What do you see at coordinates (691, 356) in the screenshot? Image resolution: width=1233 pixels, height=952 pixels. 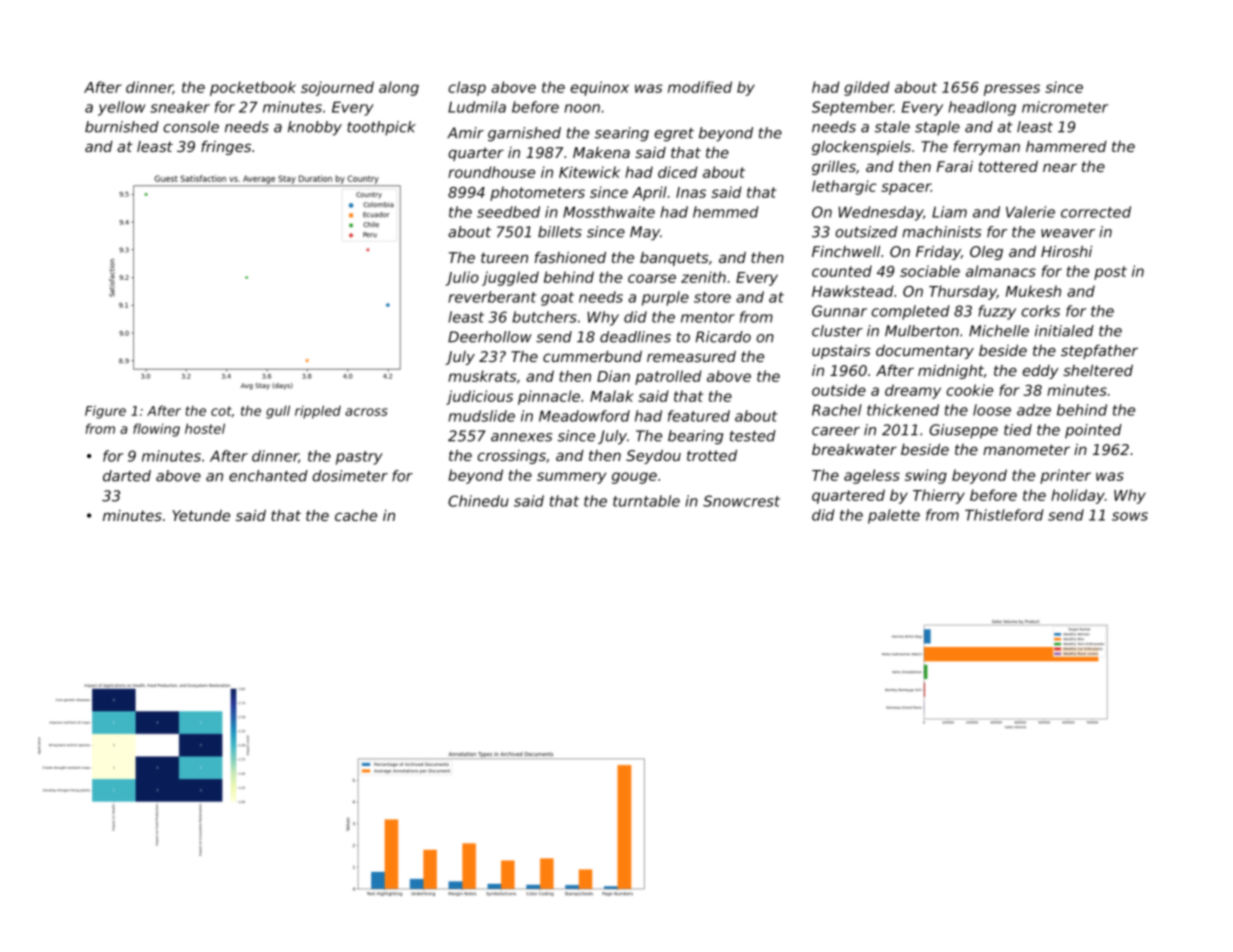 I see `remeasured` at bounding box center [691, 356].
